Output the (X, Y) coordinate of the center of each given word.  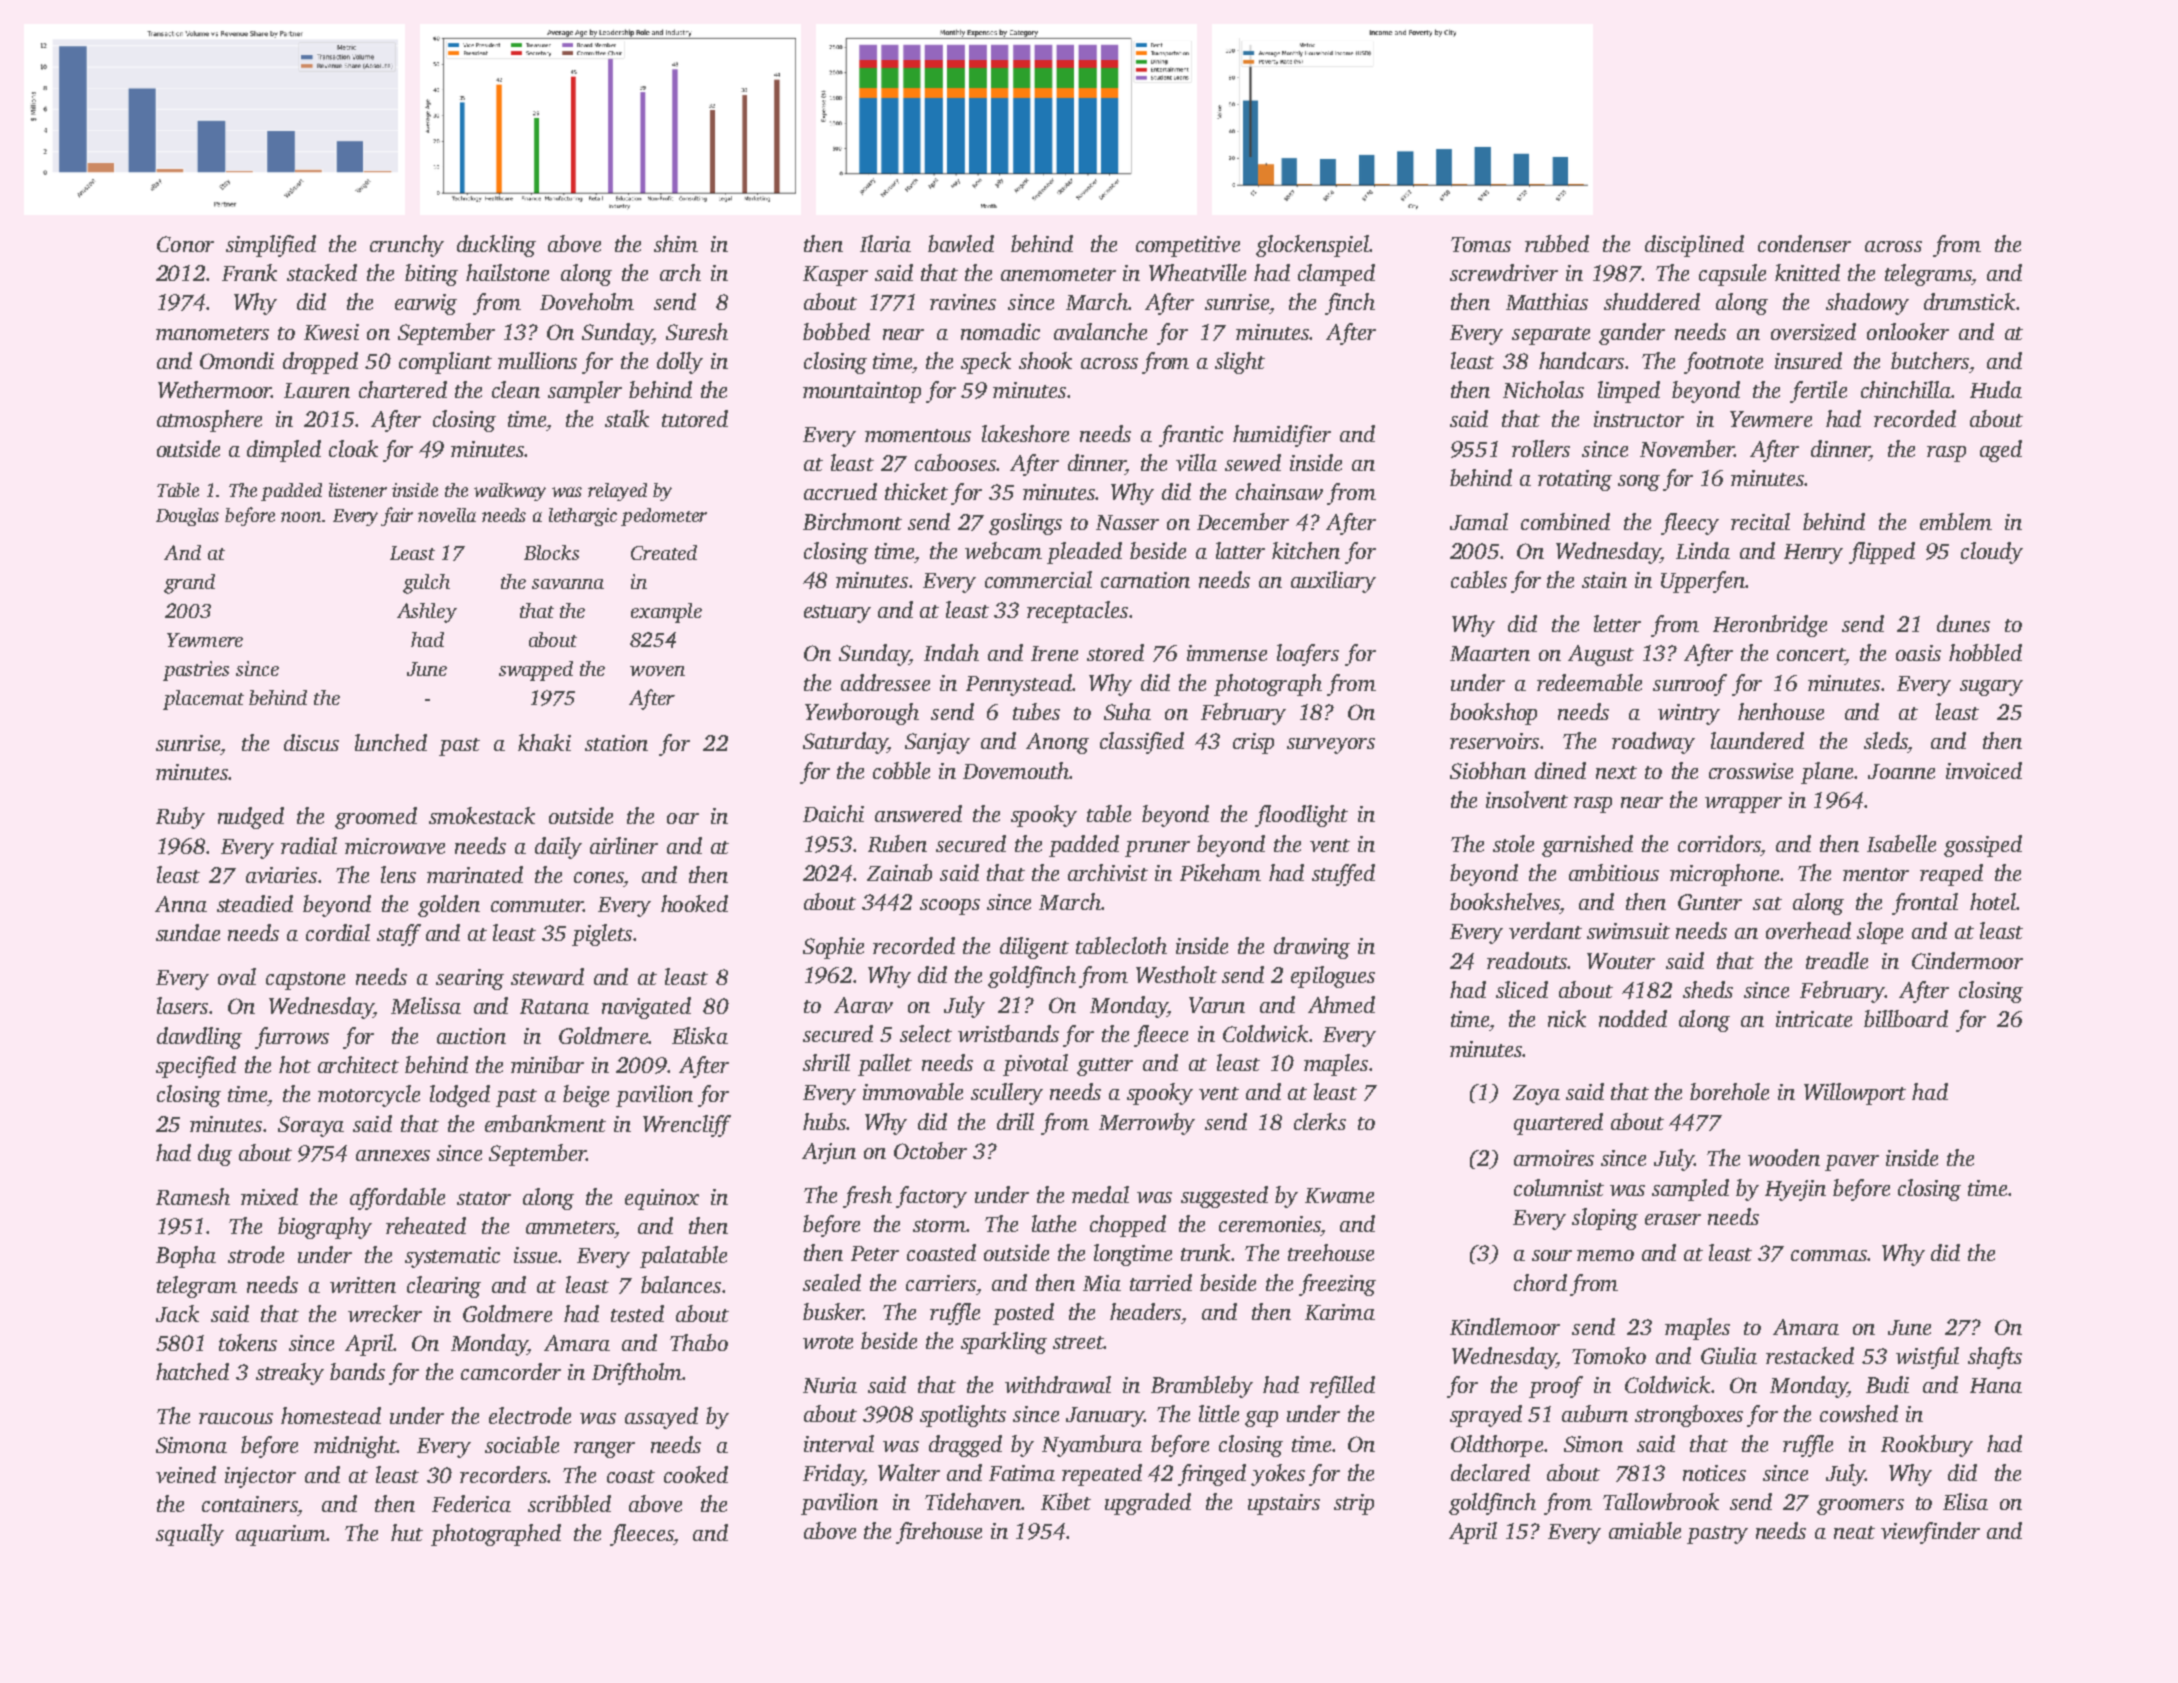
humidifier (1282, 436)
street (1078, 1342)
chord (1540, 1282)
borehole (1729, 1091)
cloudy (1992, 553)
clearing (444, 1287)
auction (471, 1036)
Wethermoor (215, 389)
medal (1100, 1194)
